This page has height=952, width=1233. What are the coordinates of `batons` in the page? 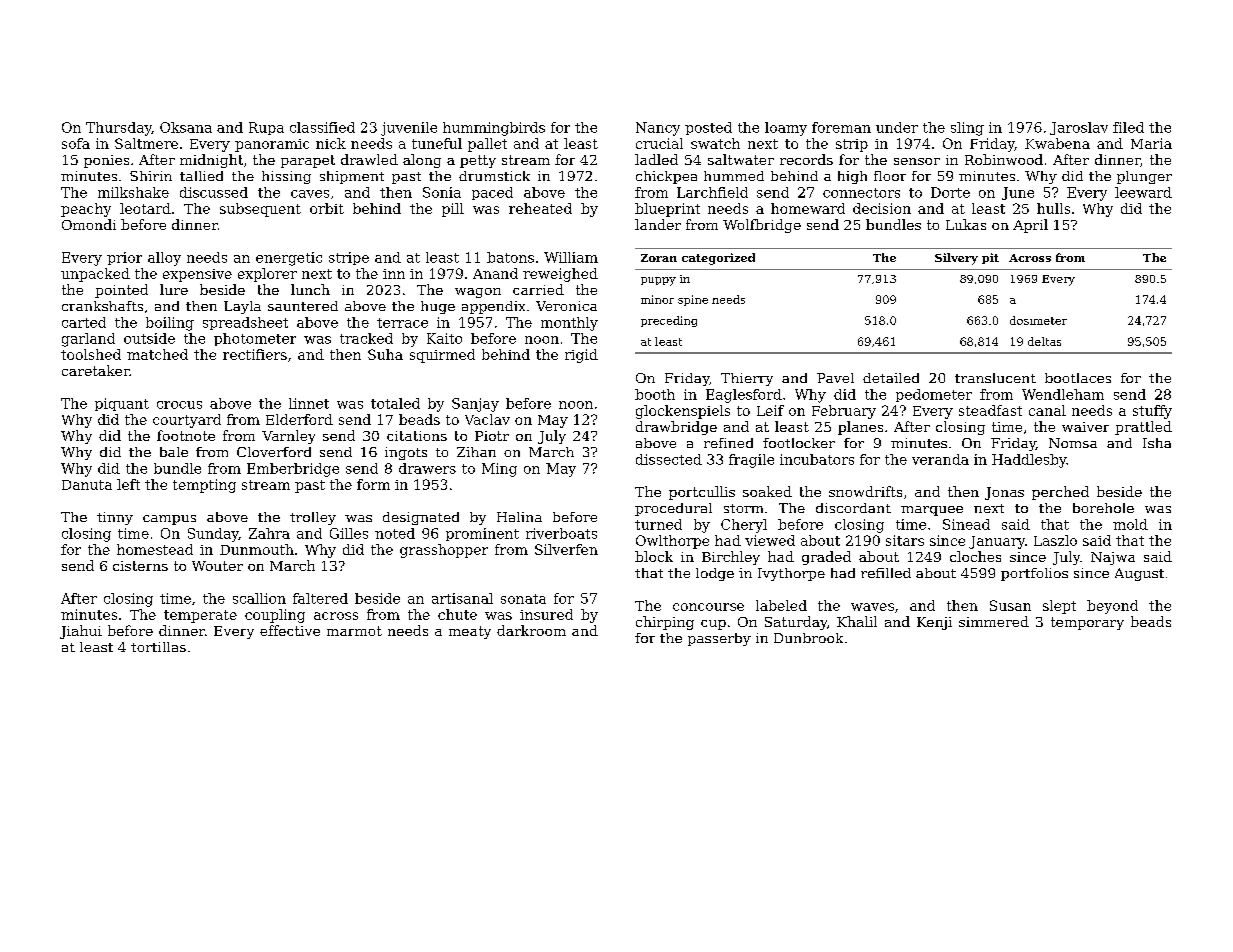 It's located at (510, 257).
